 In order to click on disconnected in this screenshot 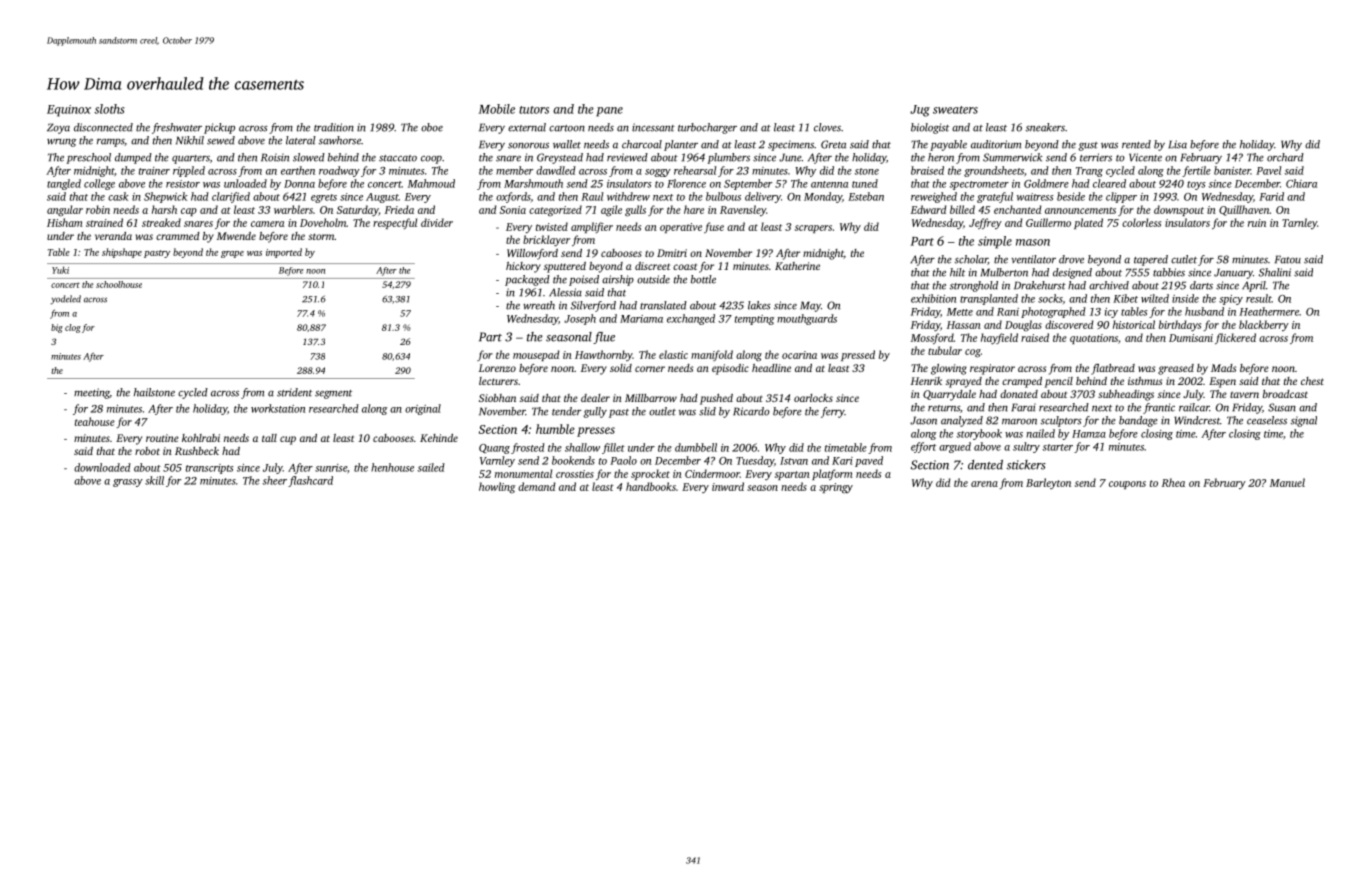, I will do `click(103, 127)`.
